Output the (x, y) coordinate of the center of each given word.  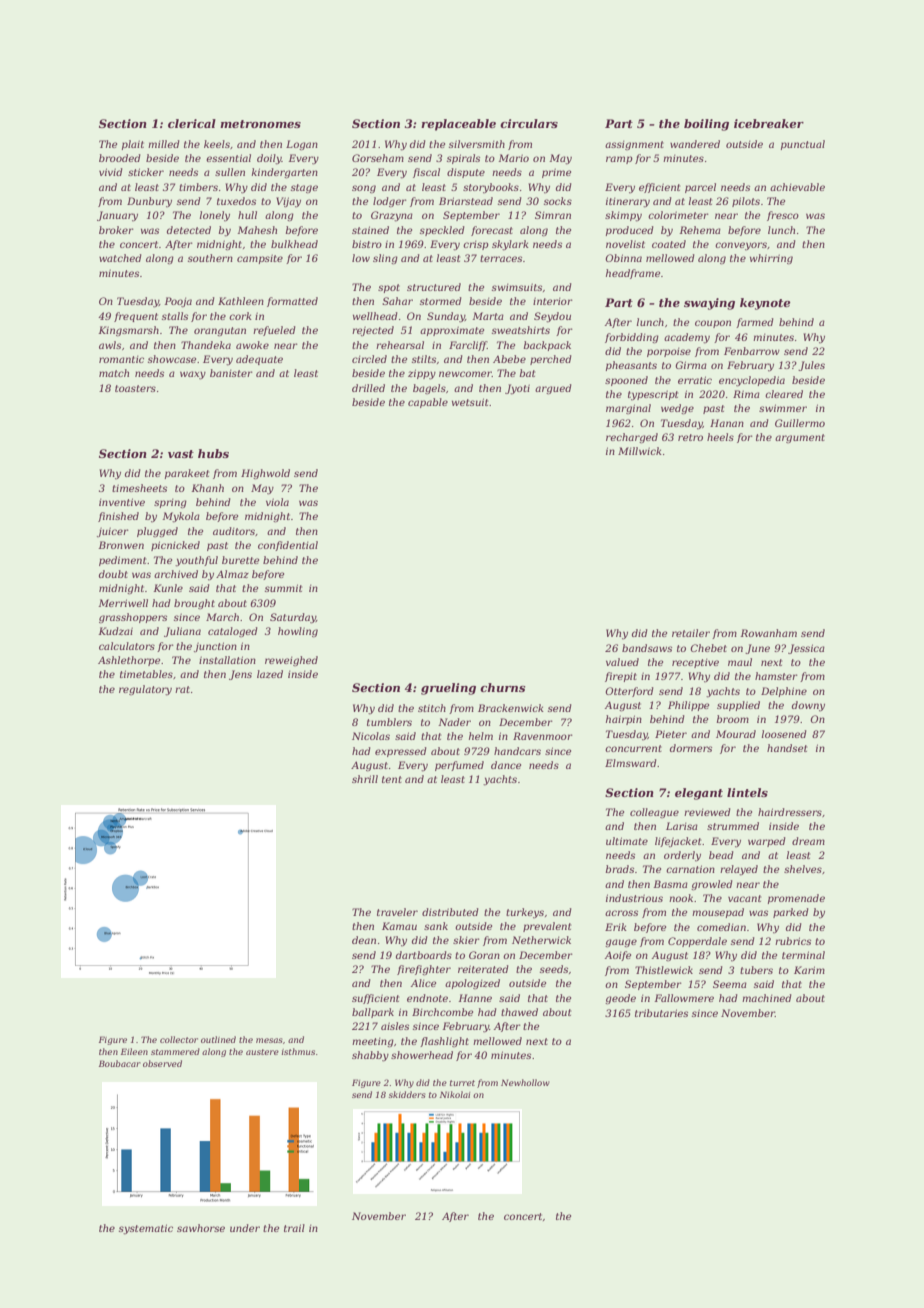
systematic (146, 1229)
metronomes (260, 124)
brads (620, 869)
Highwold (265, 474)
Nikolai (455, 1094)
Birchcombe (442, 1012)
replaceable (458, 125)
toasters (135, 388)
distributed (450, 912)
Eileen (134, 1051)
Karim (809, 970)
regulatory (145, 690)
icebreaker (769, 123)
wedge (677, 409)
